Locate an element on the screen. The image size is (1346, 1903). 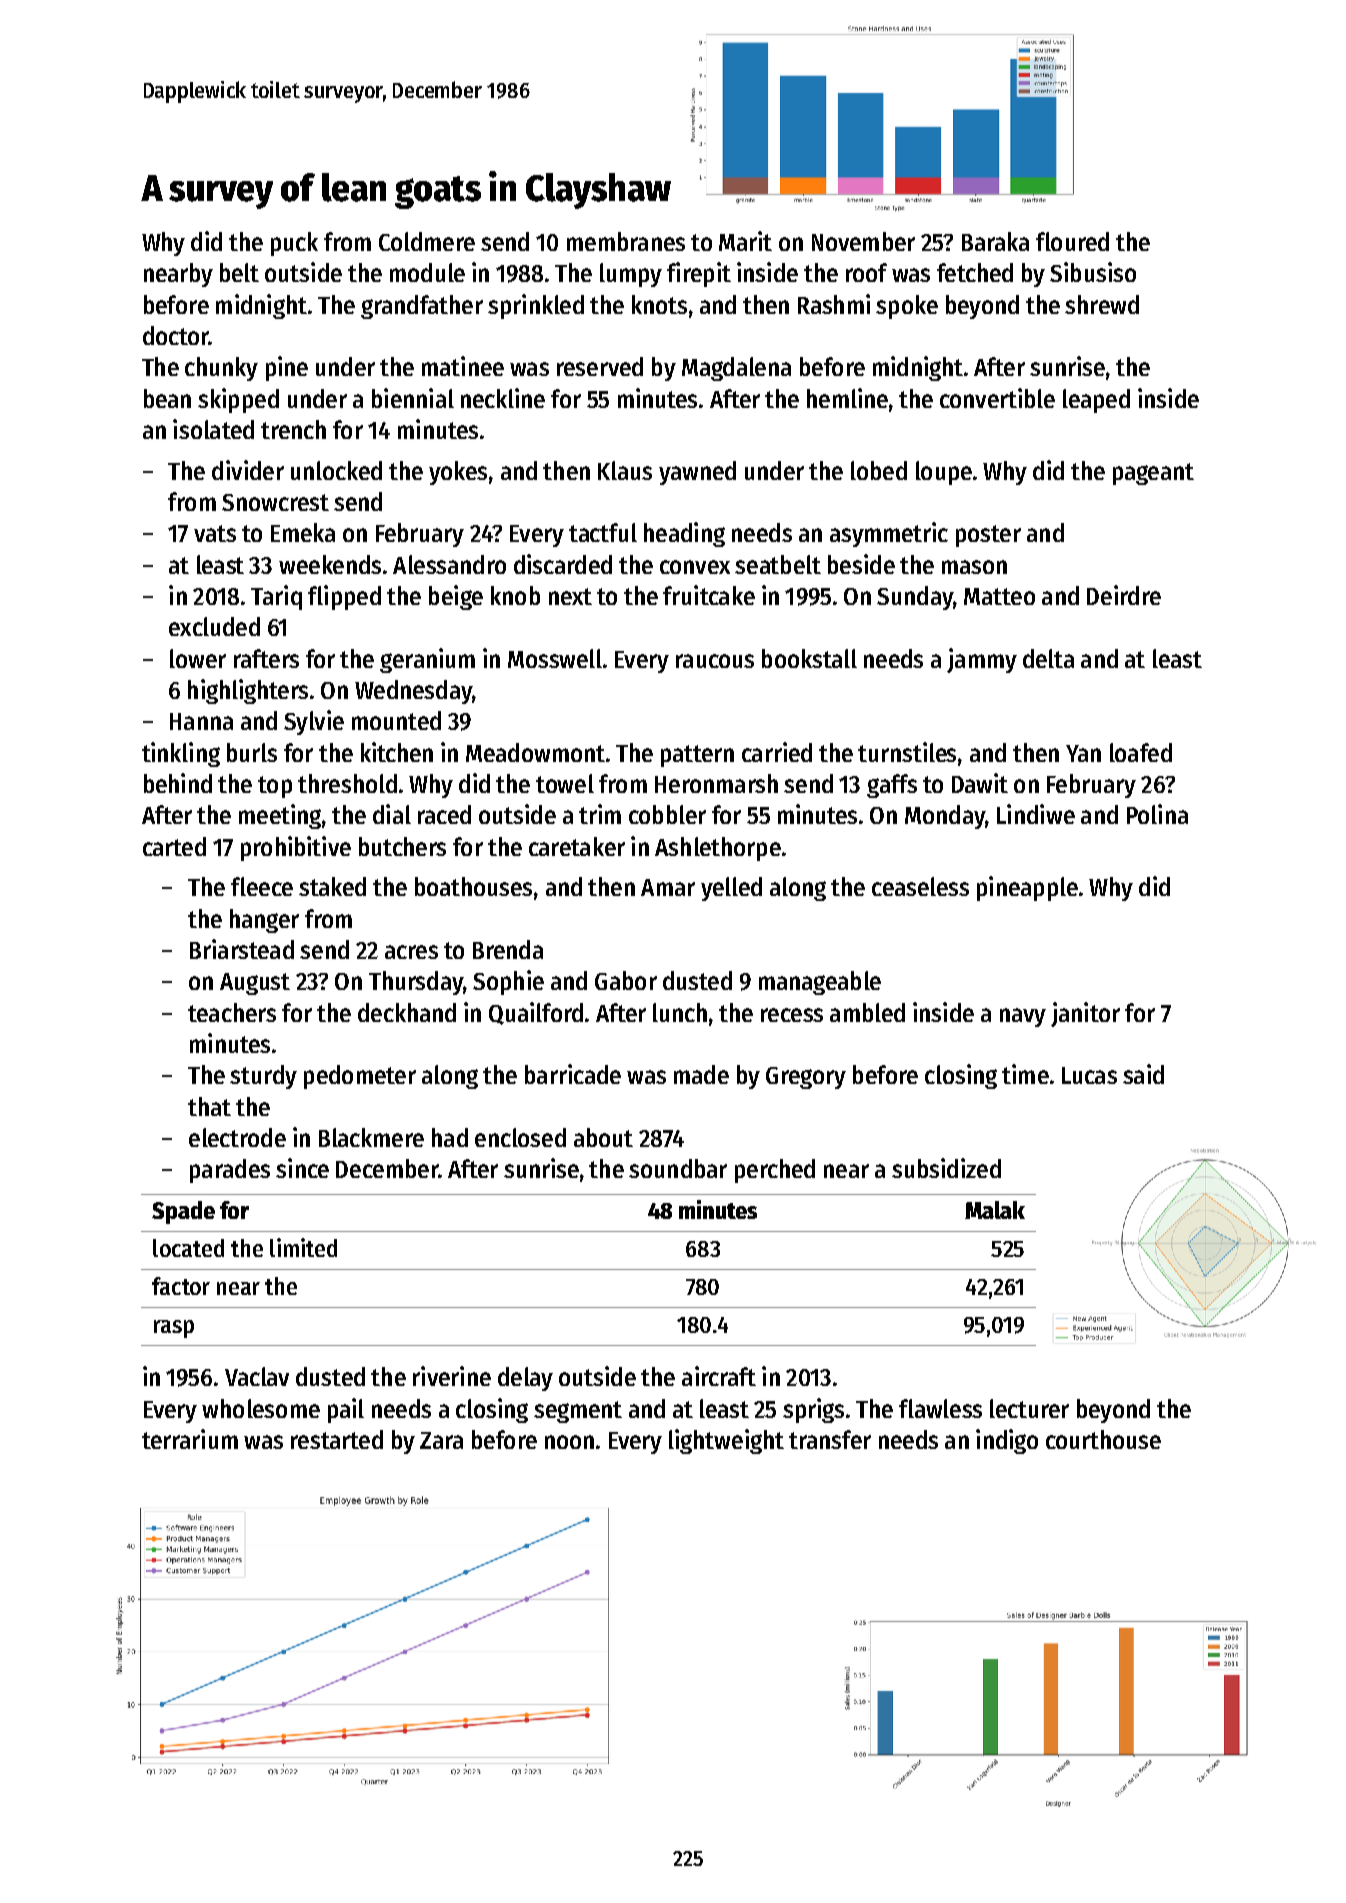
Heronmarsh is located at coordinates (716, 783).
